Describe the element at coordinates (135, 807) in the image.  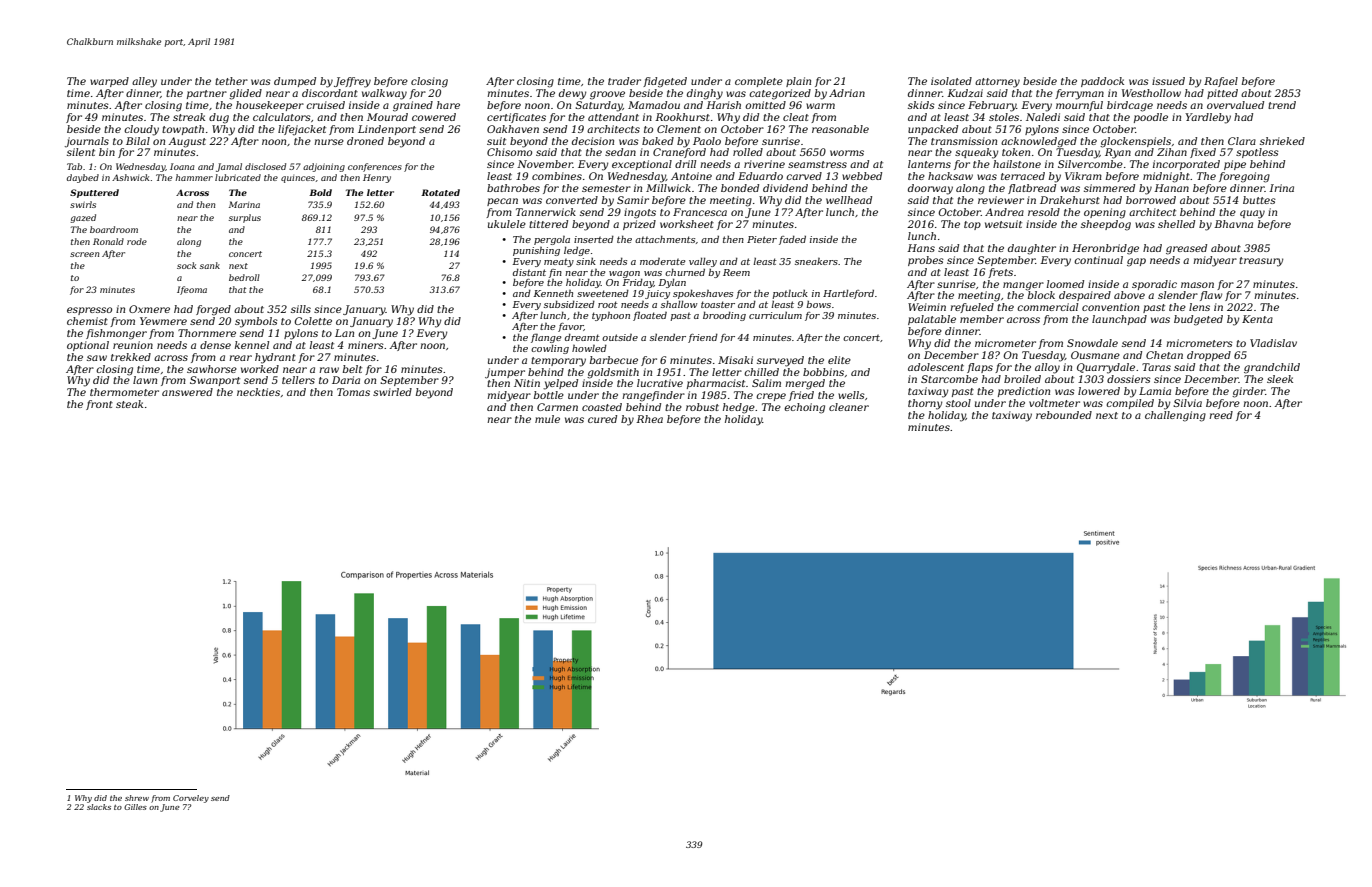
I see `Gilles` at that location.
